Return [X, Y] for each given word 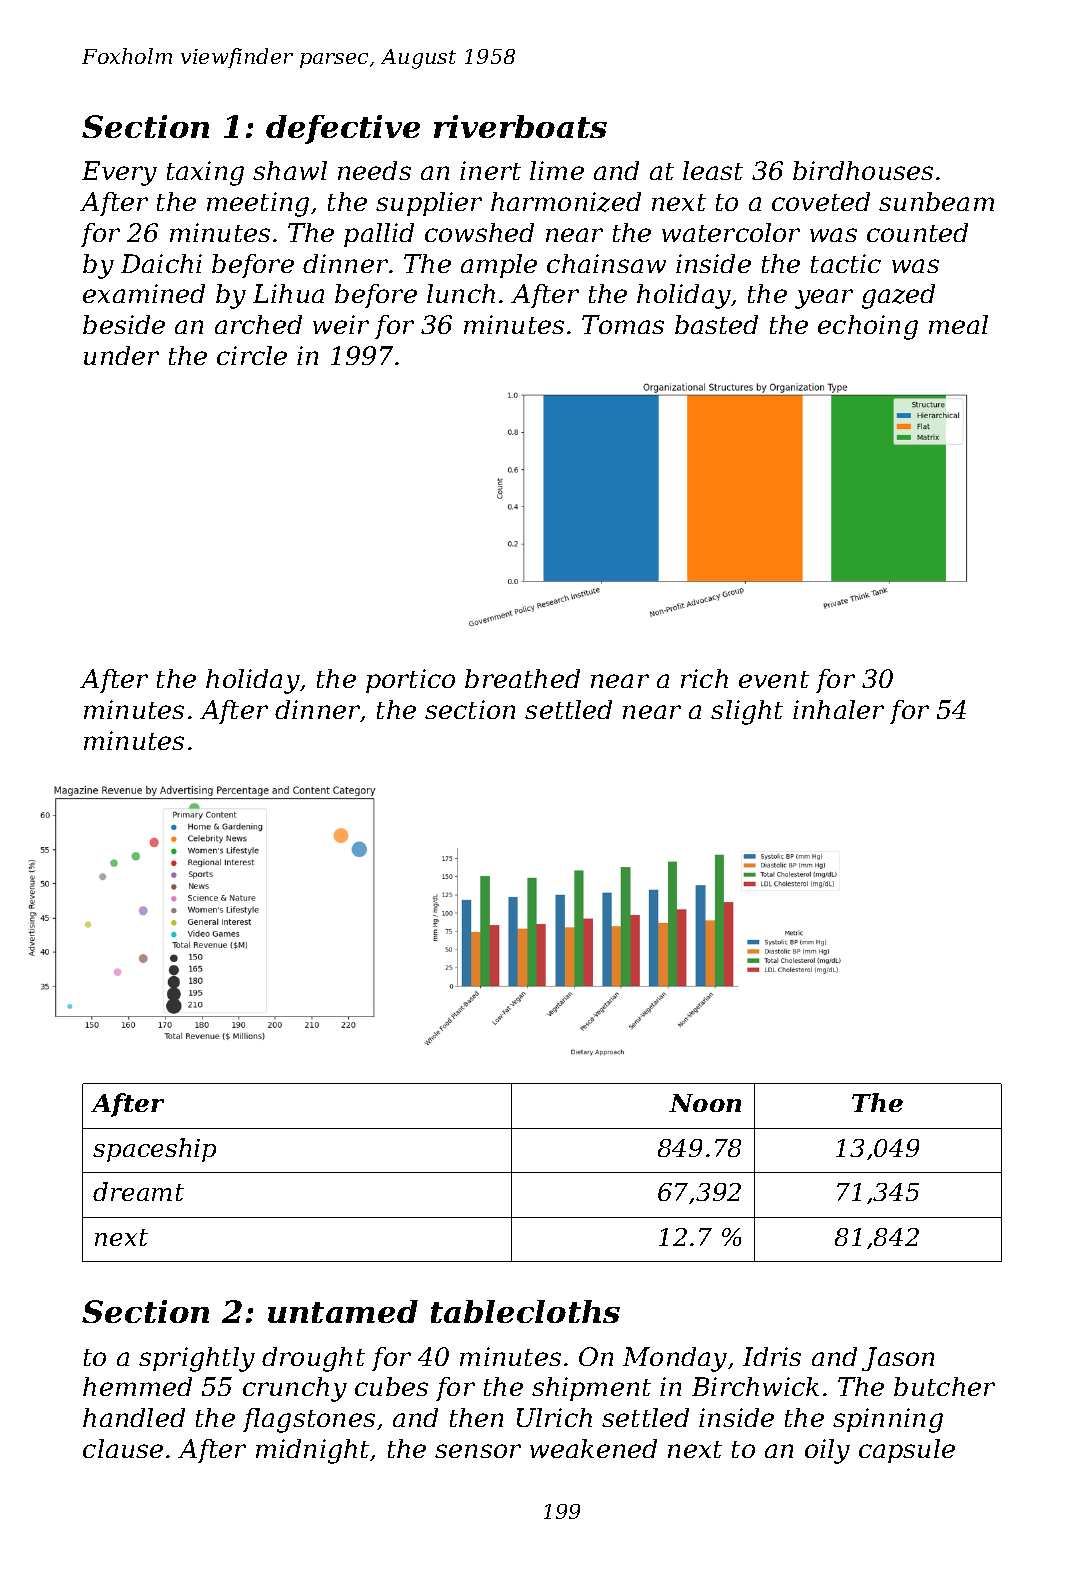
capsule [907, 1451]
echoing [868, 327]
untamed [343, 1311]
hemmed [137, 1386]
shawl [290, 170]
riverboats [520, 126]
